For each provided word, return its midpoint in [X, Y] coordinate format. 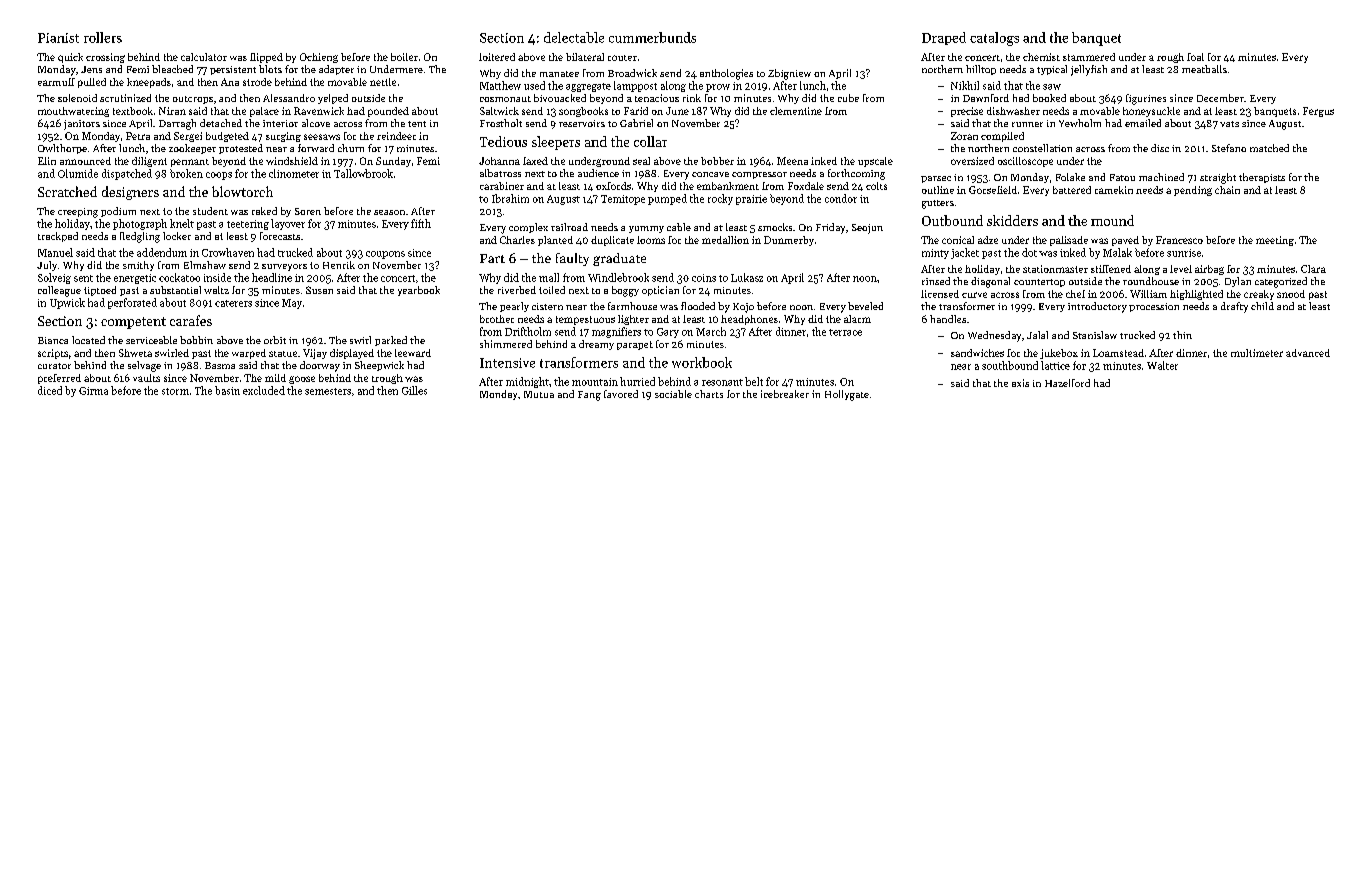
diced [50, 390]
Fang [589, 396]
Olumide [78, 173]
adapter [336, 70]
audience [598, 173]
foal [1195, 57]
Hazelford [1067, 383]
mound [1112, 220]
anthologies [726, 74]
